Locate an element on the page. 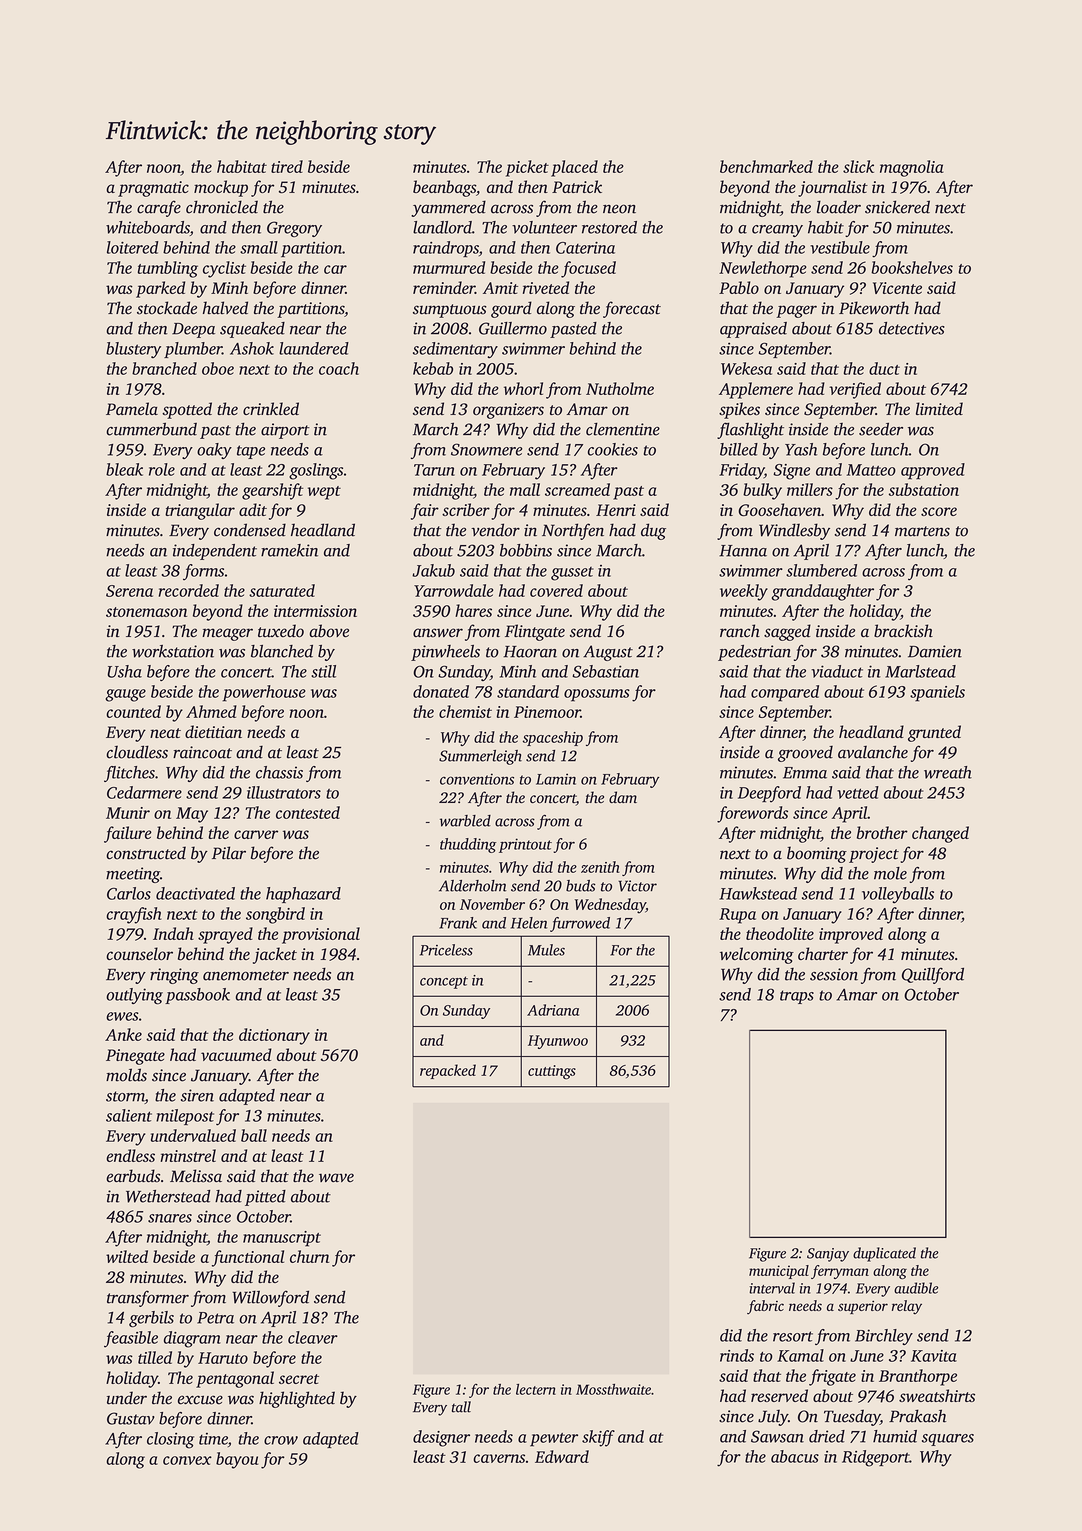 This document has height=1531, width=1082. approved is located at coordinates (933, 471).
